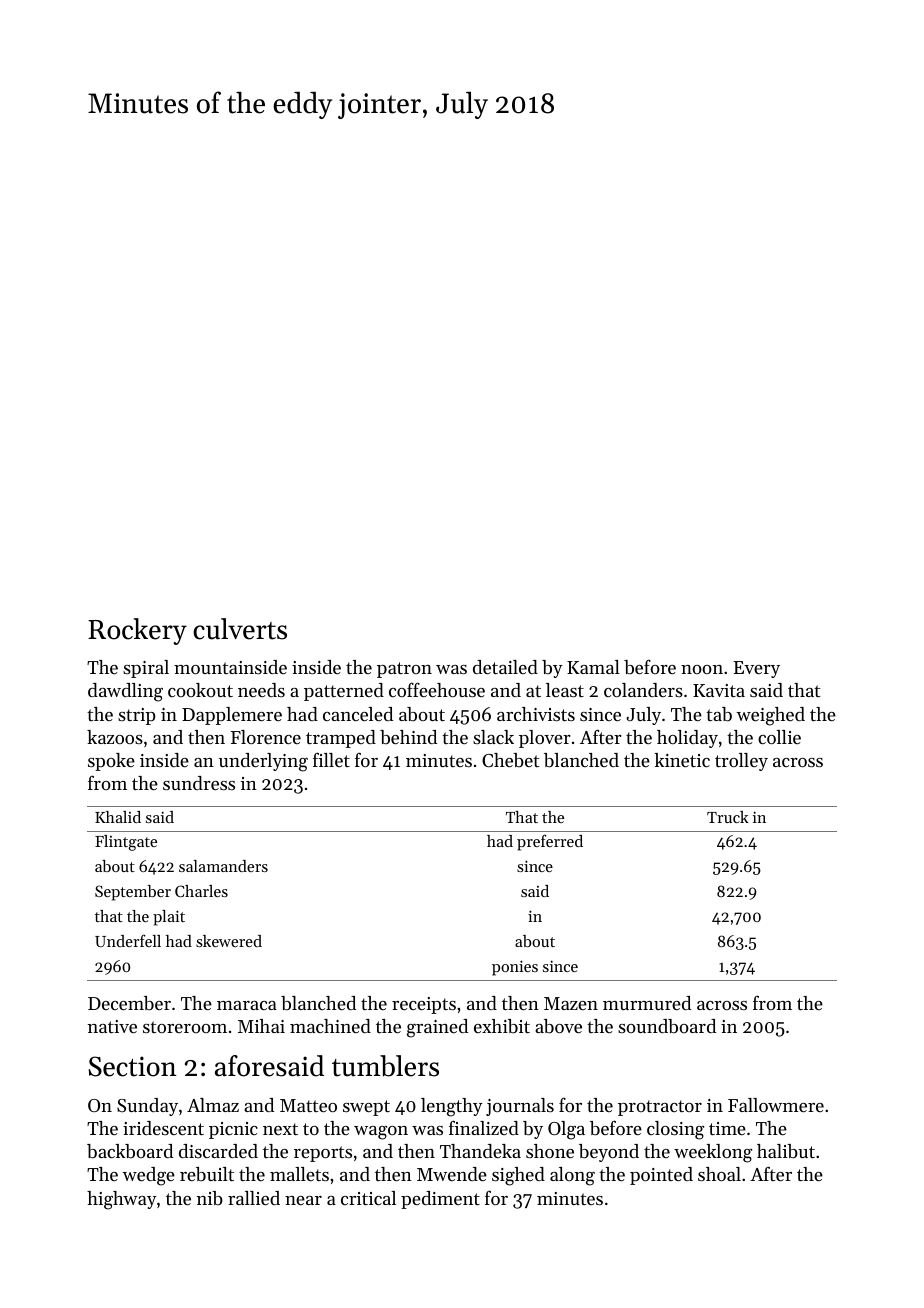  Describe the element at coordinates (593, 667) in the screenshot. I see `Kamal` at that location.
